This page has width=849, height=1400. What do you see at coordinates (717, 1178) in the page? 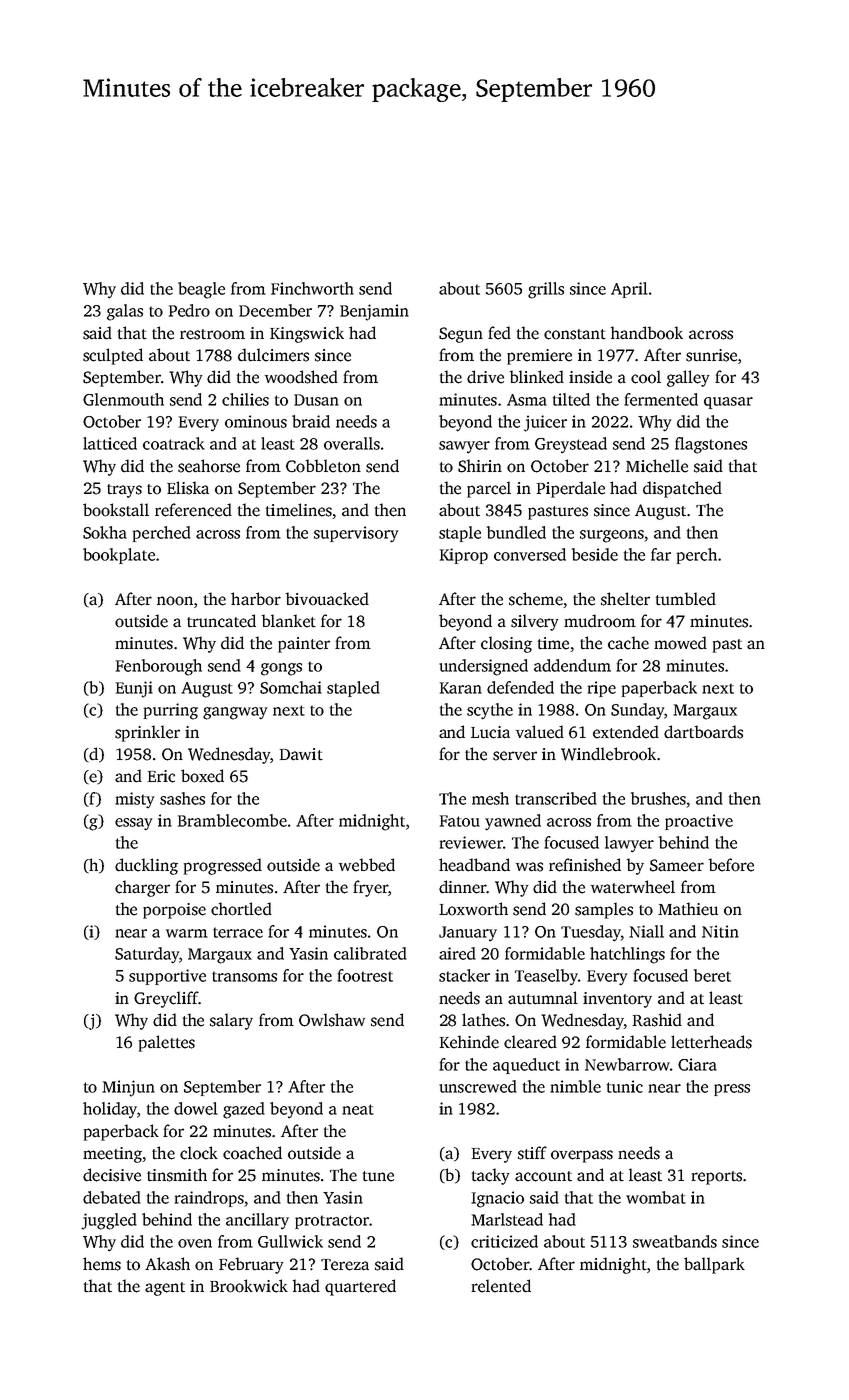
I see `reports` at bounding box center [717, 1178].
